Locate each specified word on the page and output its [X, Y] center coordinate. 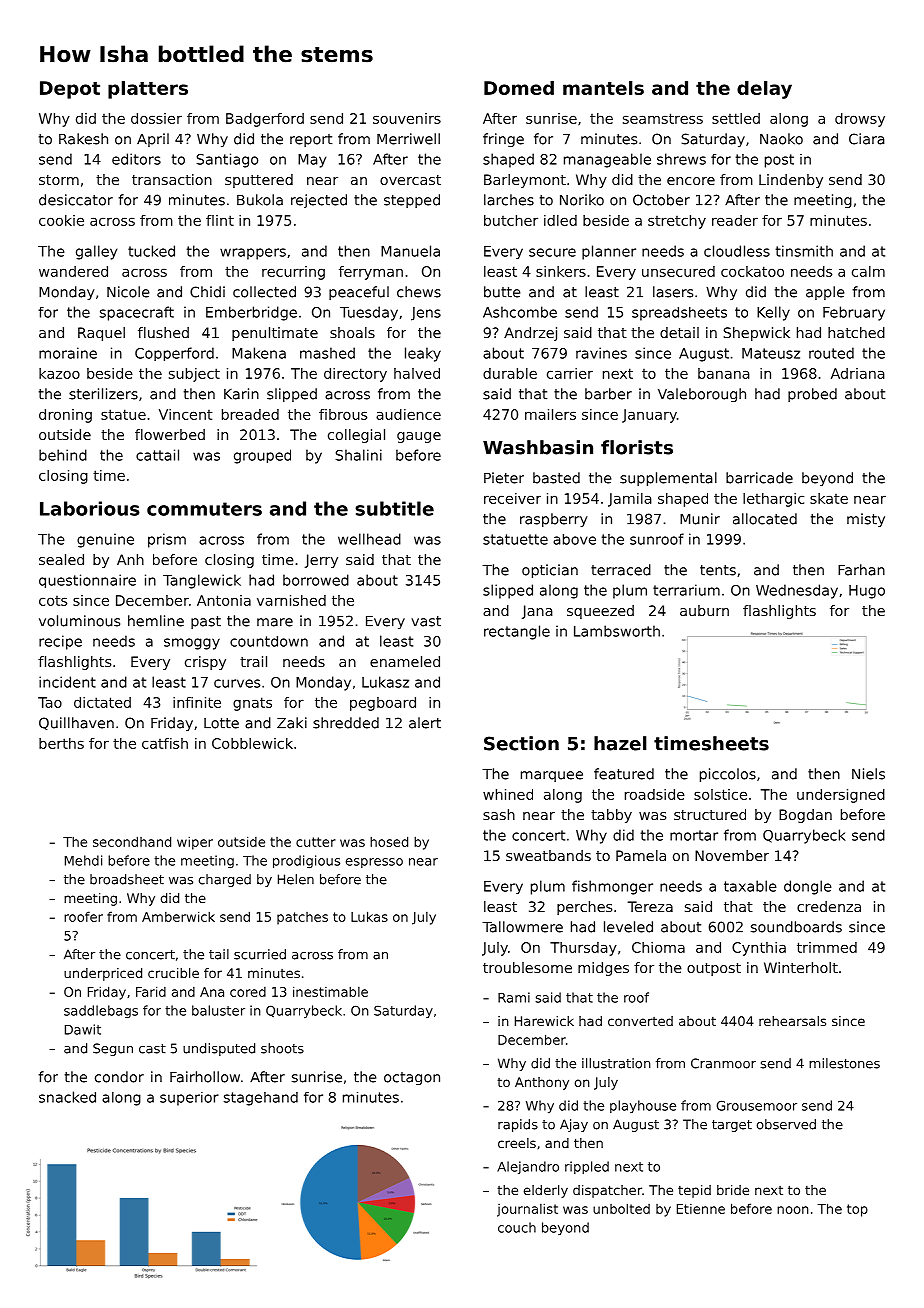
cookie [61, 220]
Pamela [641, 855]
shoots [282, 1048]
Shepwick [757, 334]
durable [510, 373]
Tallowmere [522, 927]
